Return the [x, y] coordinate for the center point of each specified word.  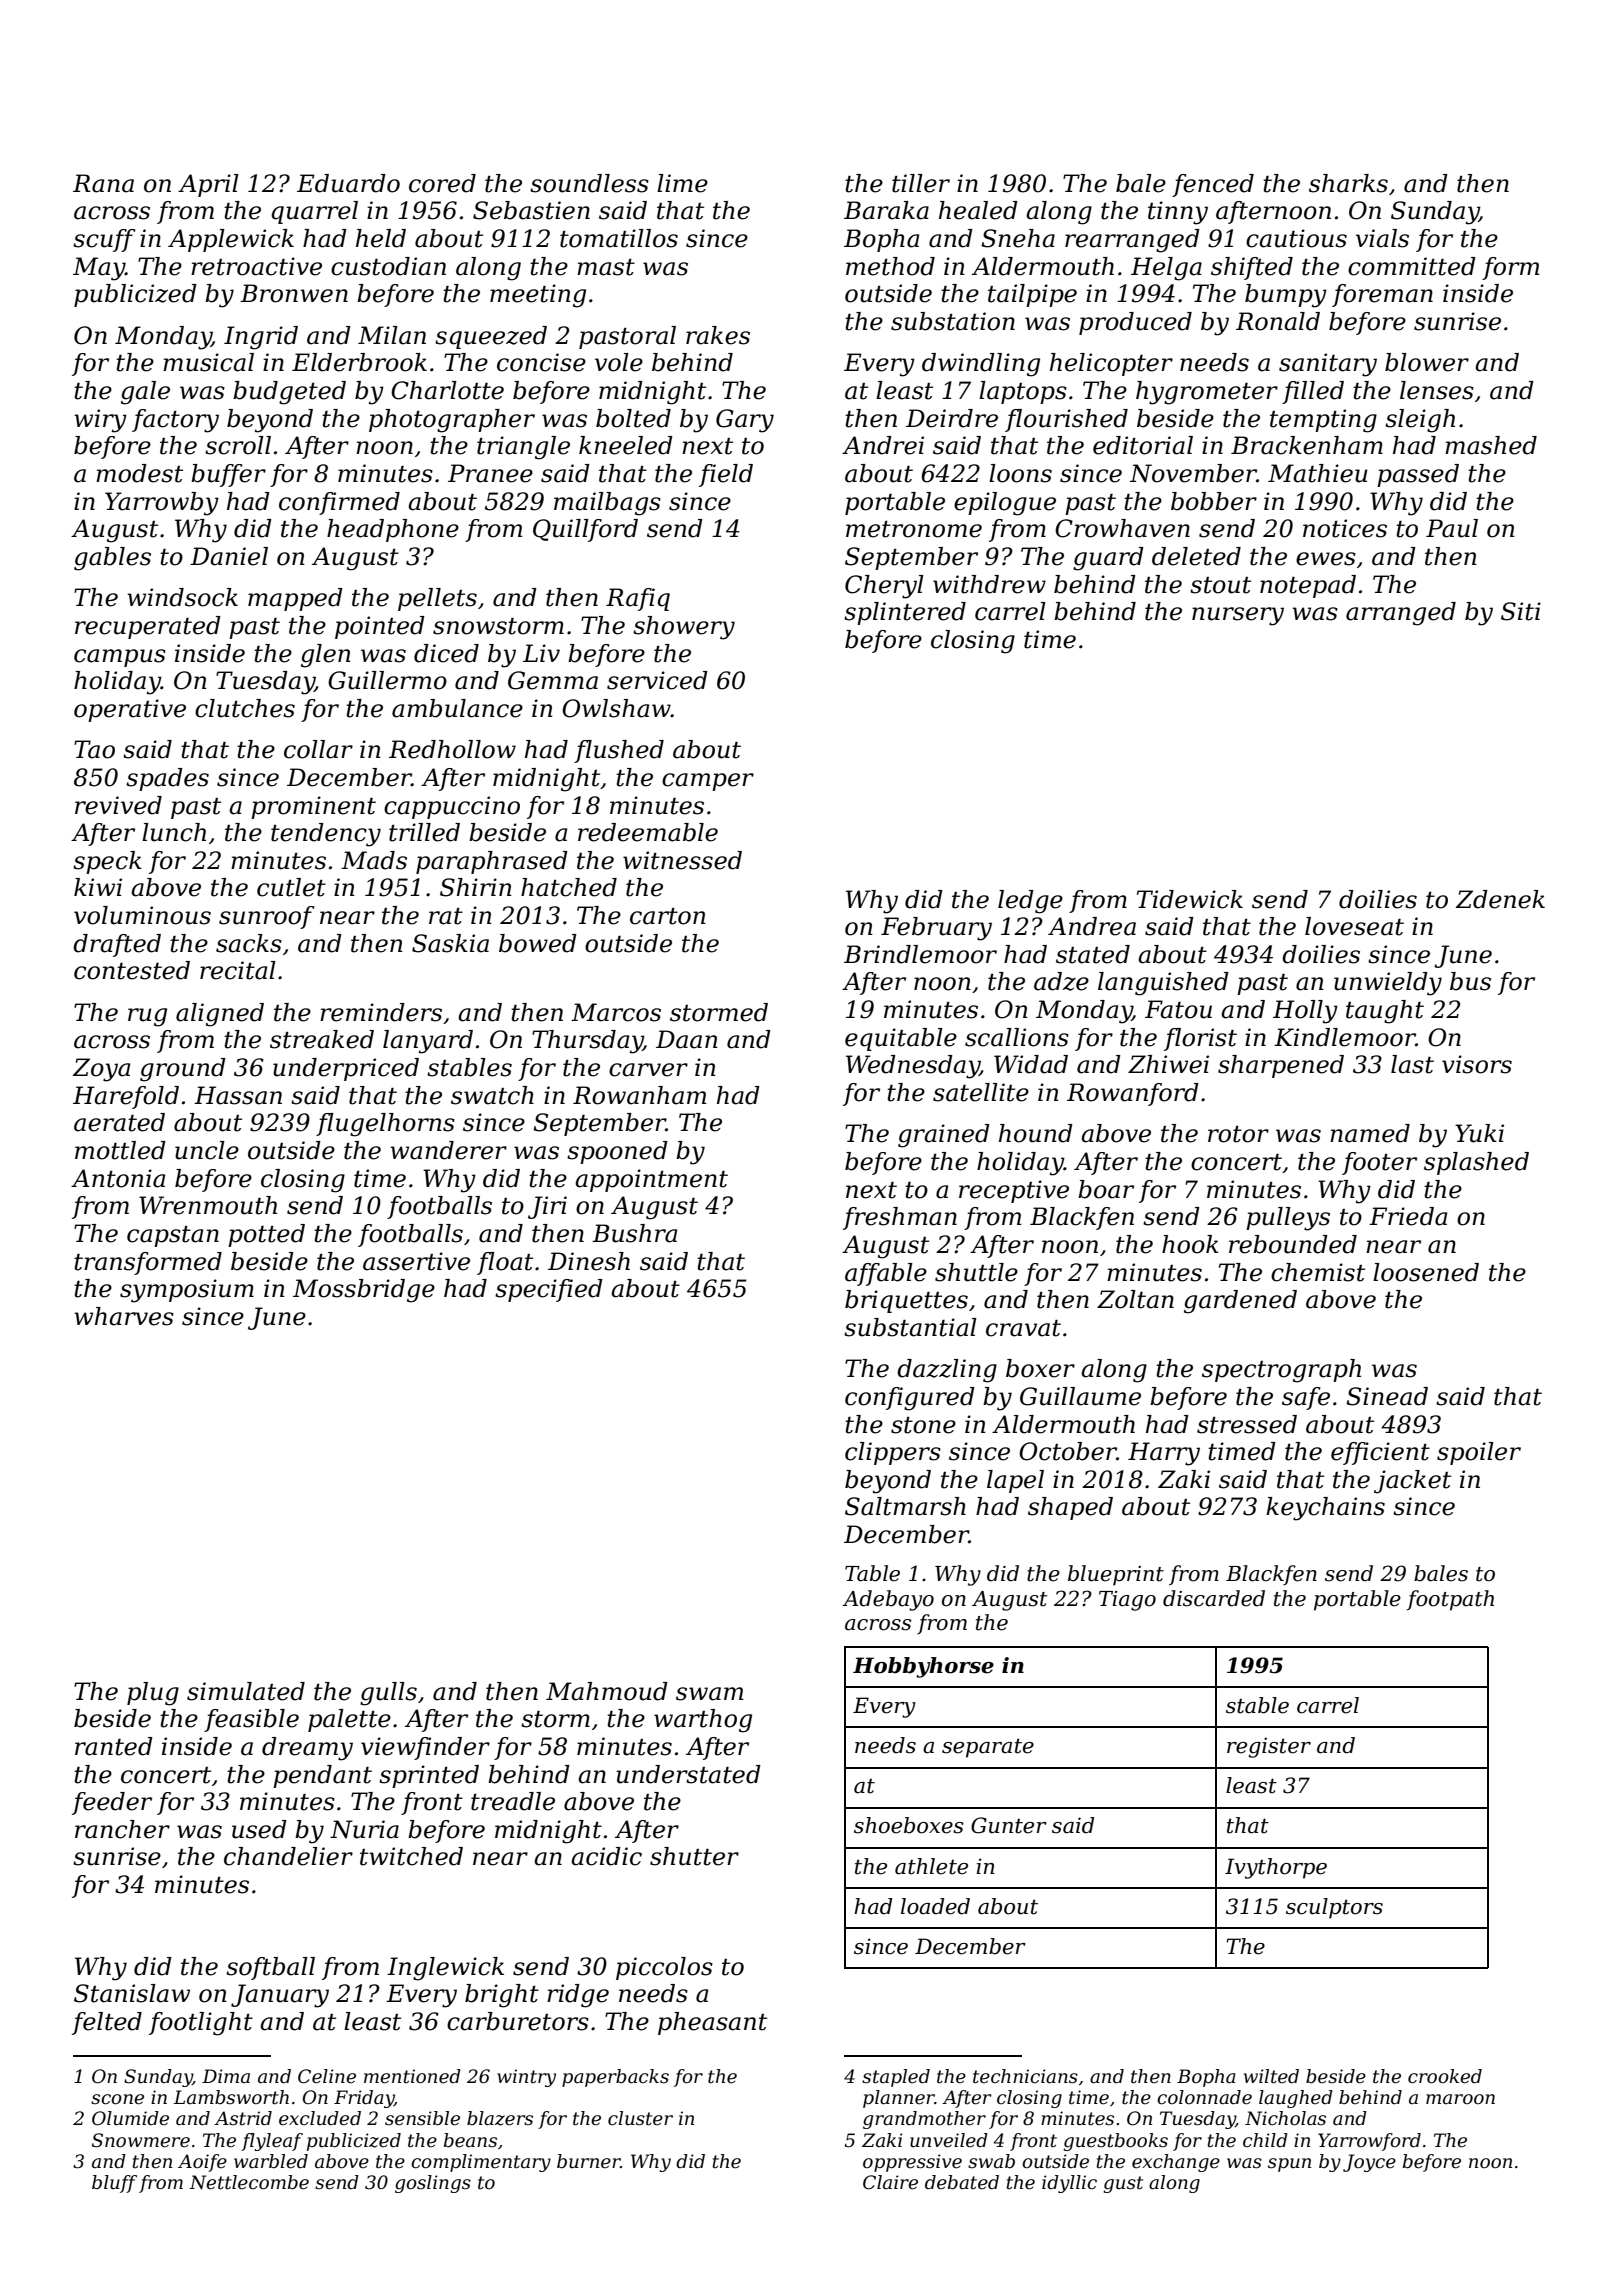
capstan [173, 1236]
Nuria [364, 1829]
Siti [1521, 611]
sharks [1348, 183]
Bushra [634, 1233]
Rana [103, 183]
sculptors [1334, 1908]
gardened [1240, 1302]
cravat [1023, 1328]
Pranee [490, 473]
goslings [433, 2184]
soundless [589, 183]
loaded [935, 1906]
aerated [119, 1122]
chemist [1318, 1272]
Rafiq [638, 599]
